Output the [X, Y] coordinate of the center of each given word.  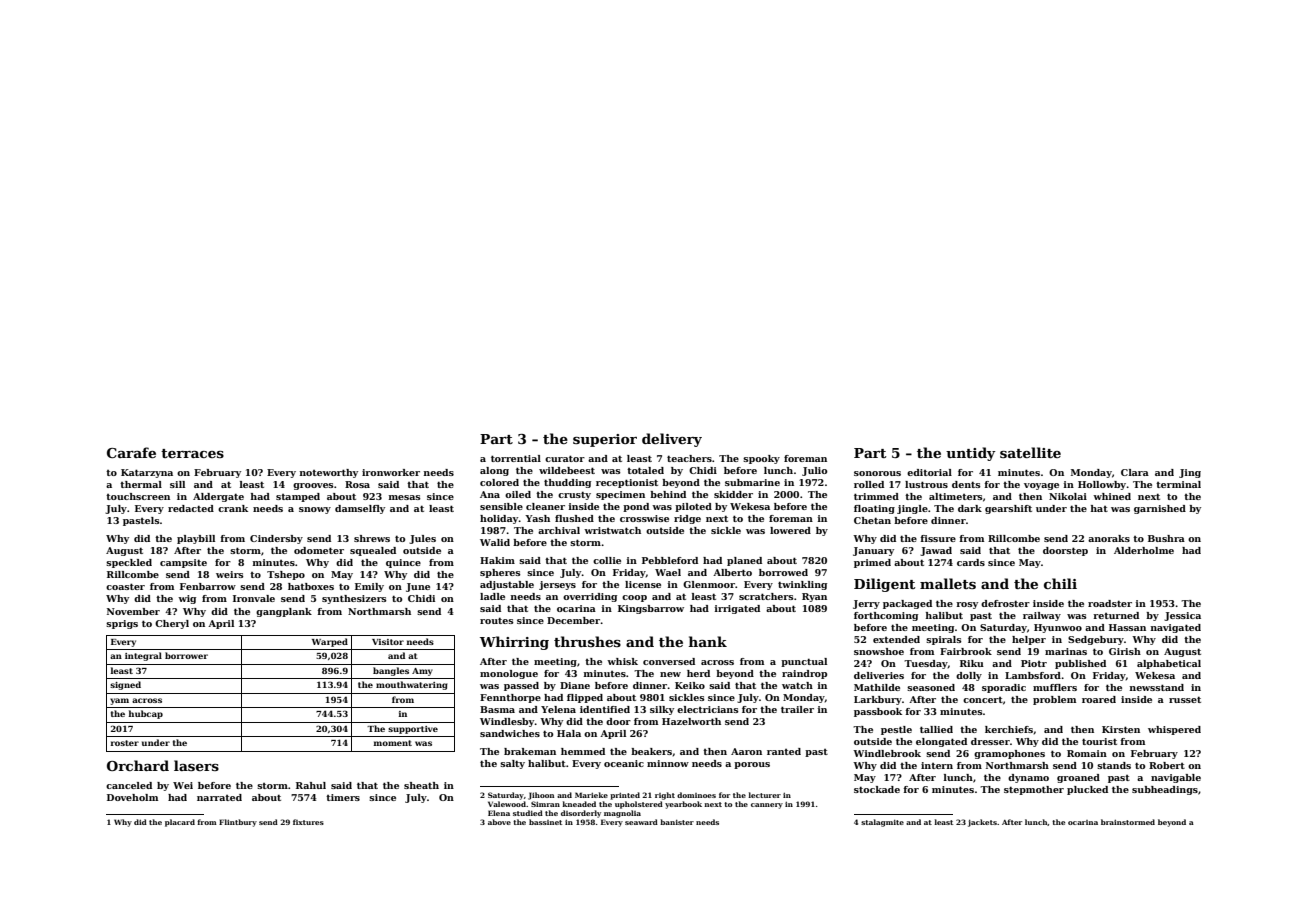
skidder [733, 494]
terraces [192, 453]
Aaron [746, 751]
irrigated [737, 609]
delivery [672, 440]
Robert [1167, 765]
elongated [941, 742]
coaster [125, 586]
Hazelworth [691, 721]
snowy [315, 510]
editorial [929, 472]
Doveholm [132, 797]
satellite [1030, 452]
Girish [1125, 651]
